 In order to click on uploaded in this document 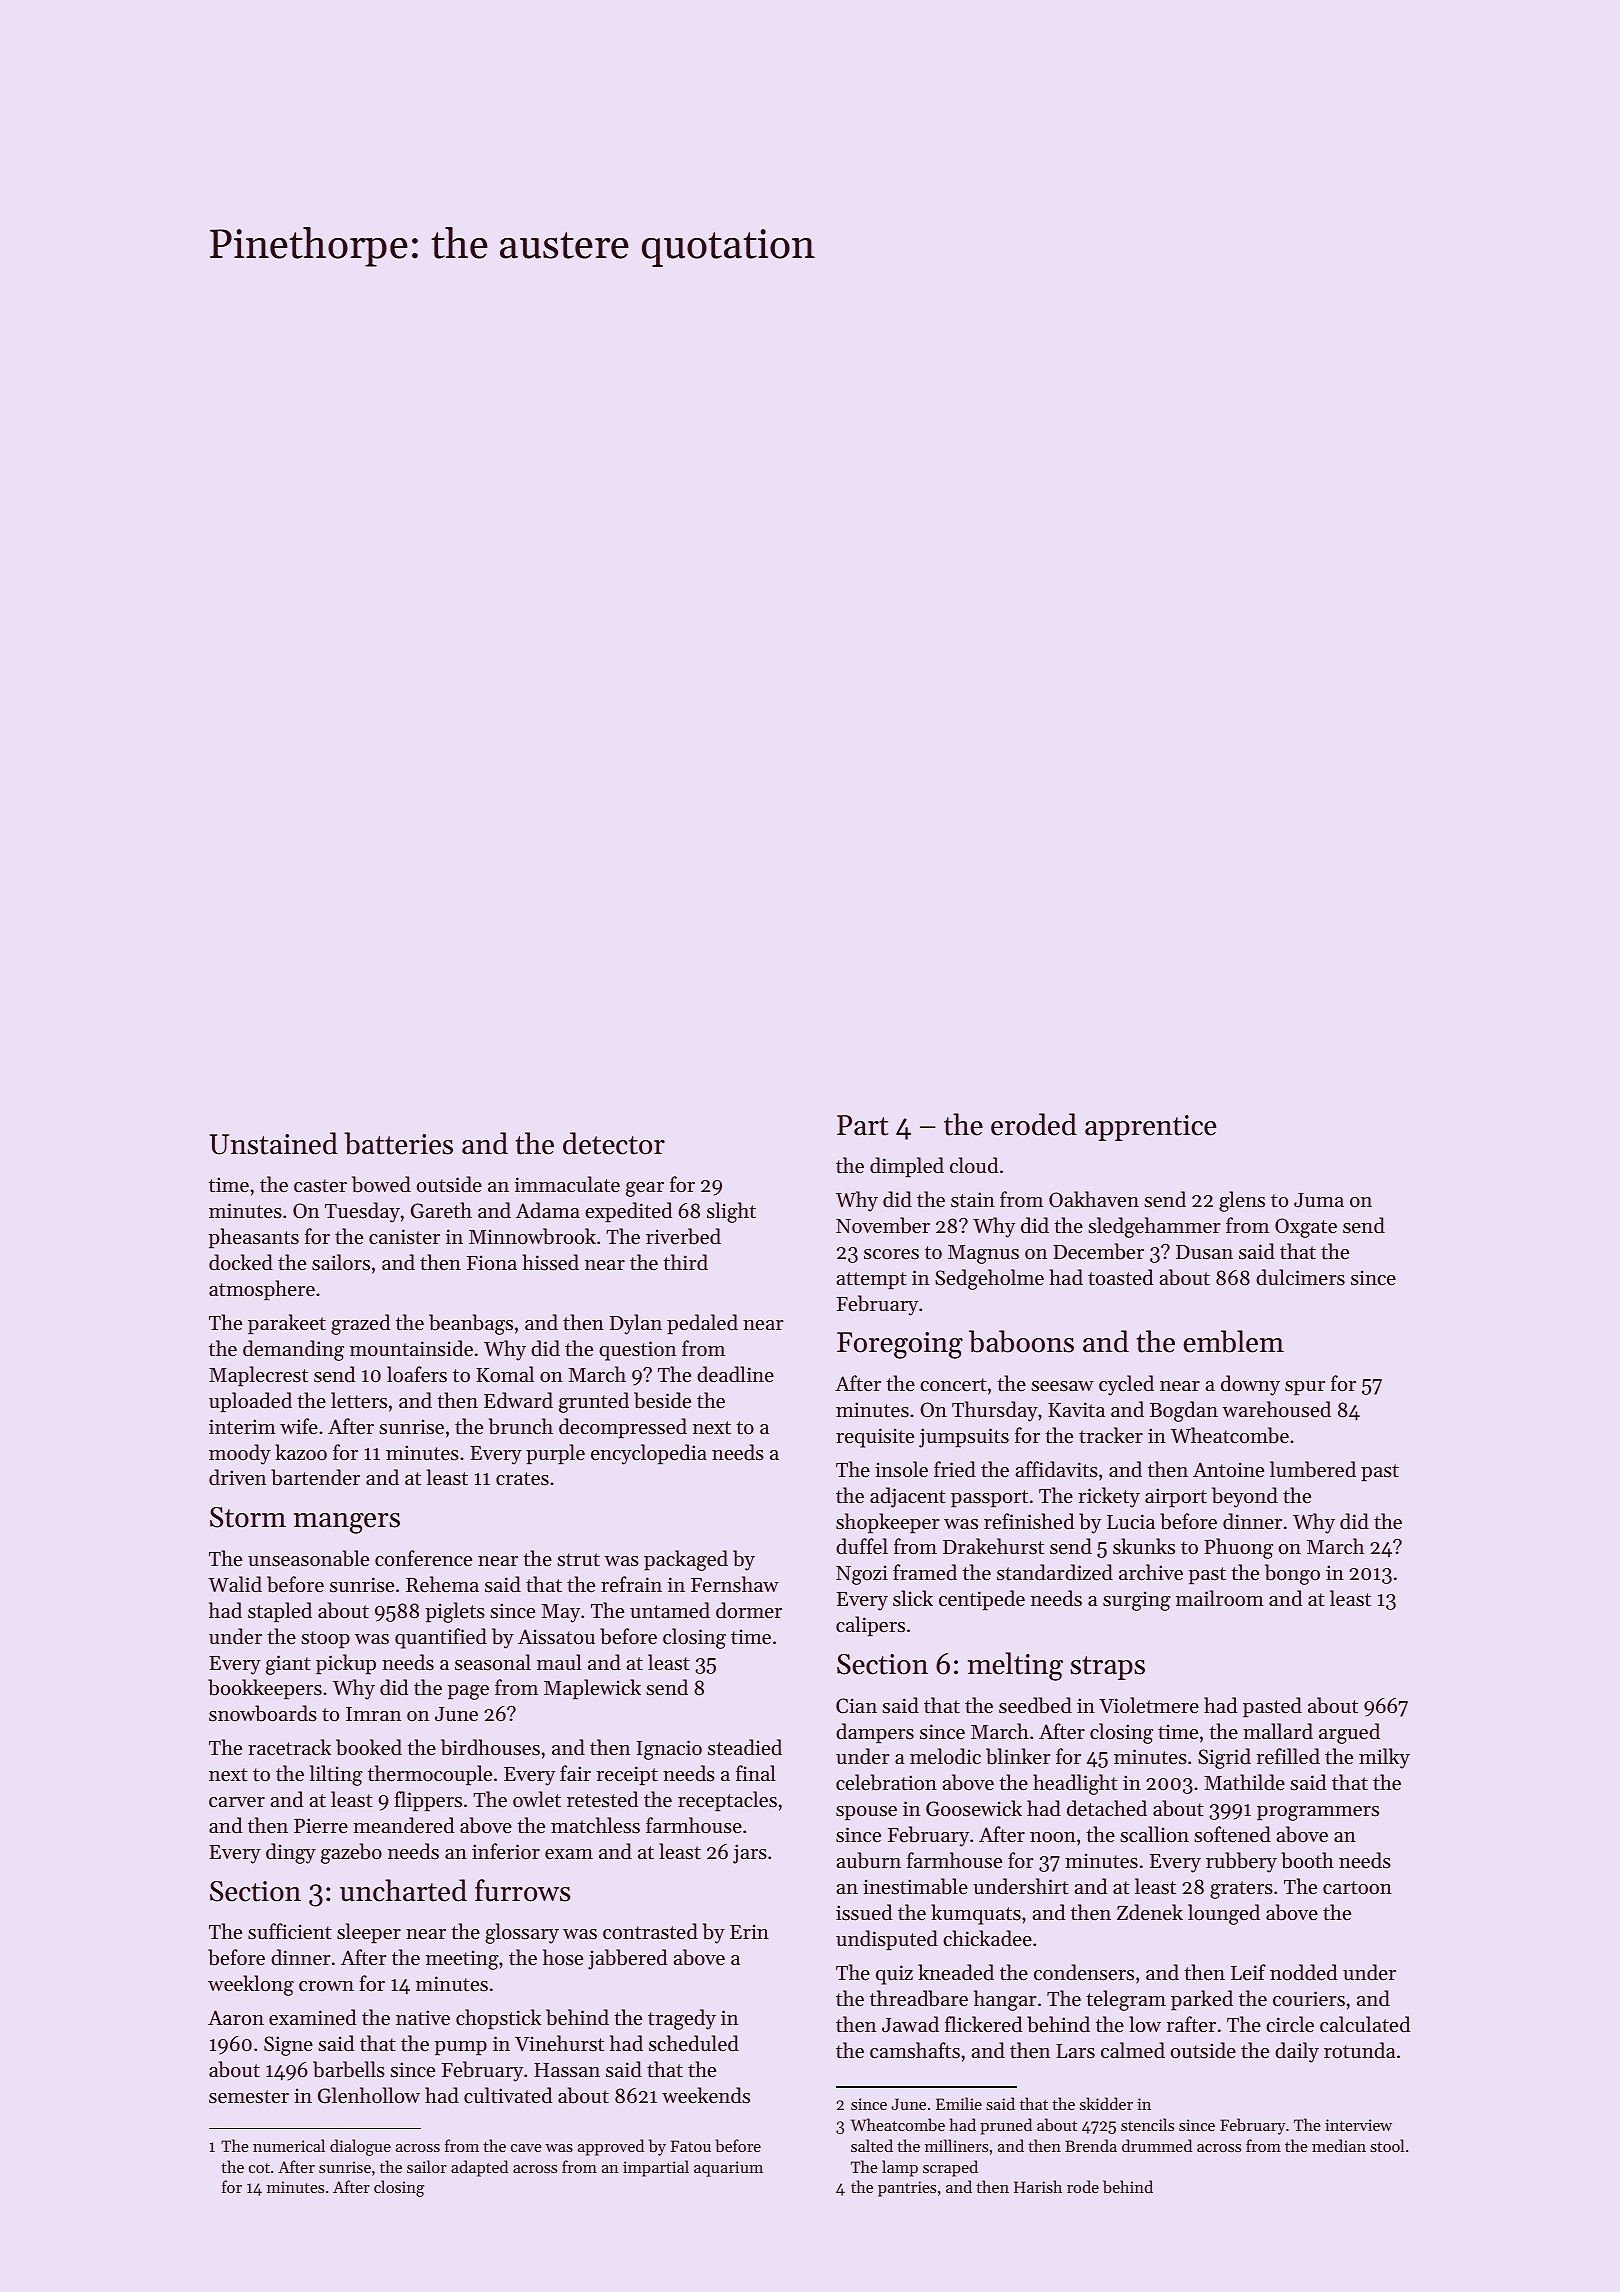, I will do `click(250, 1402)`.
